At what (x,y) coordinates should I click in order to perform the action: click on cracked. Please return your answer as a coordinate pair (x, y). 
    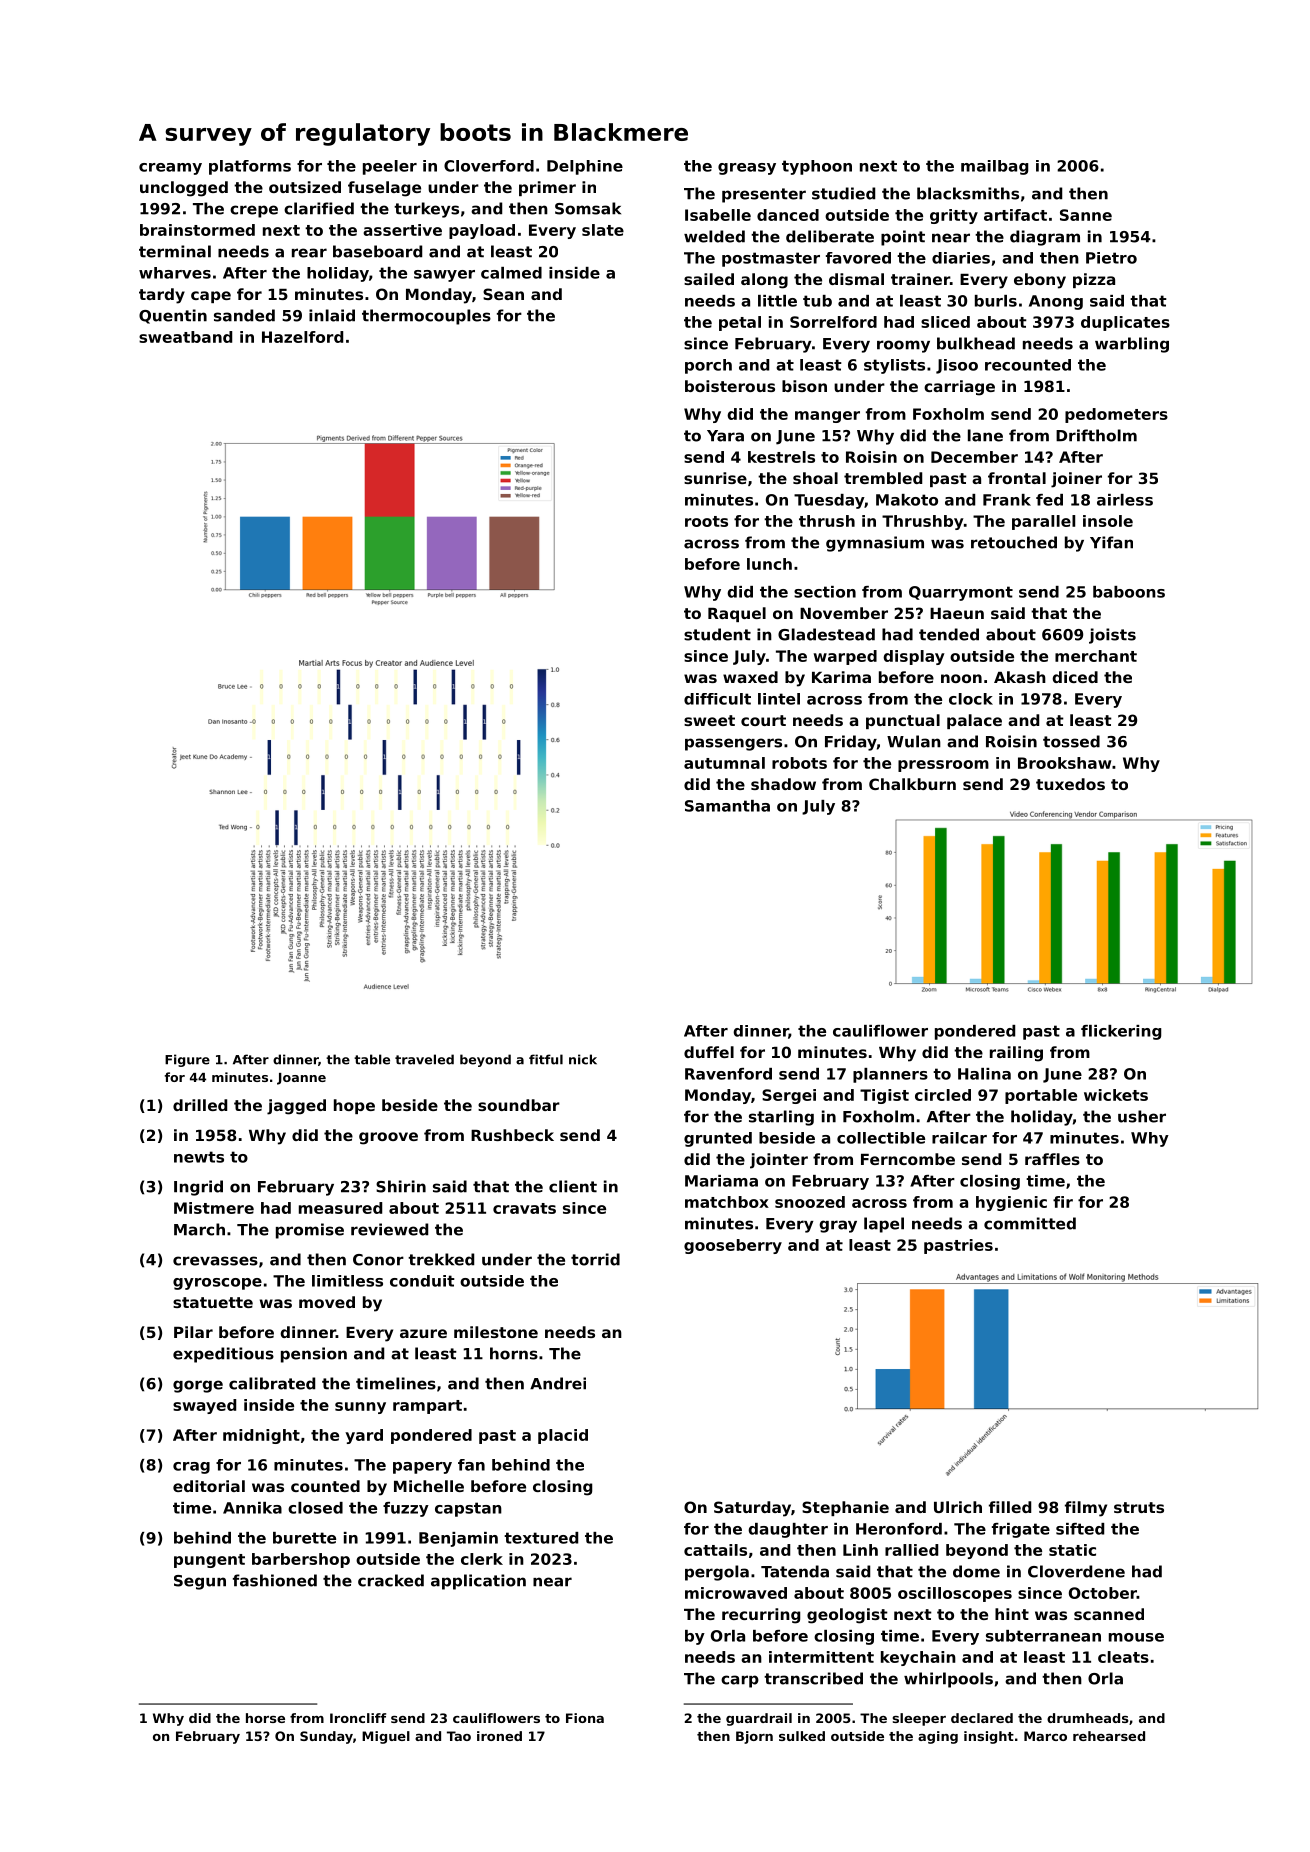
    Looking at the image, I should click on (391, 1580).
